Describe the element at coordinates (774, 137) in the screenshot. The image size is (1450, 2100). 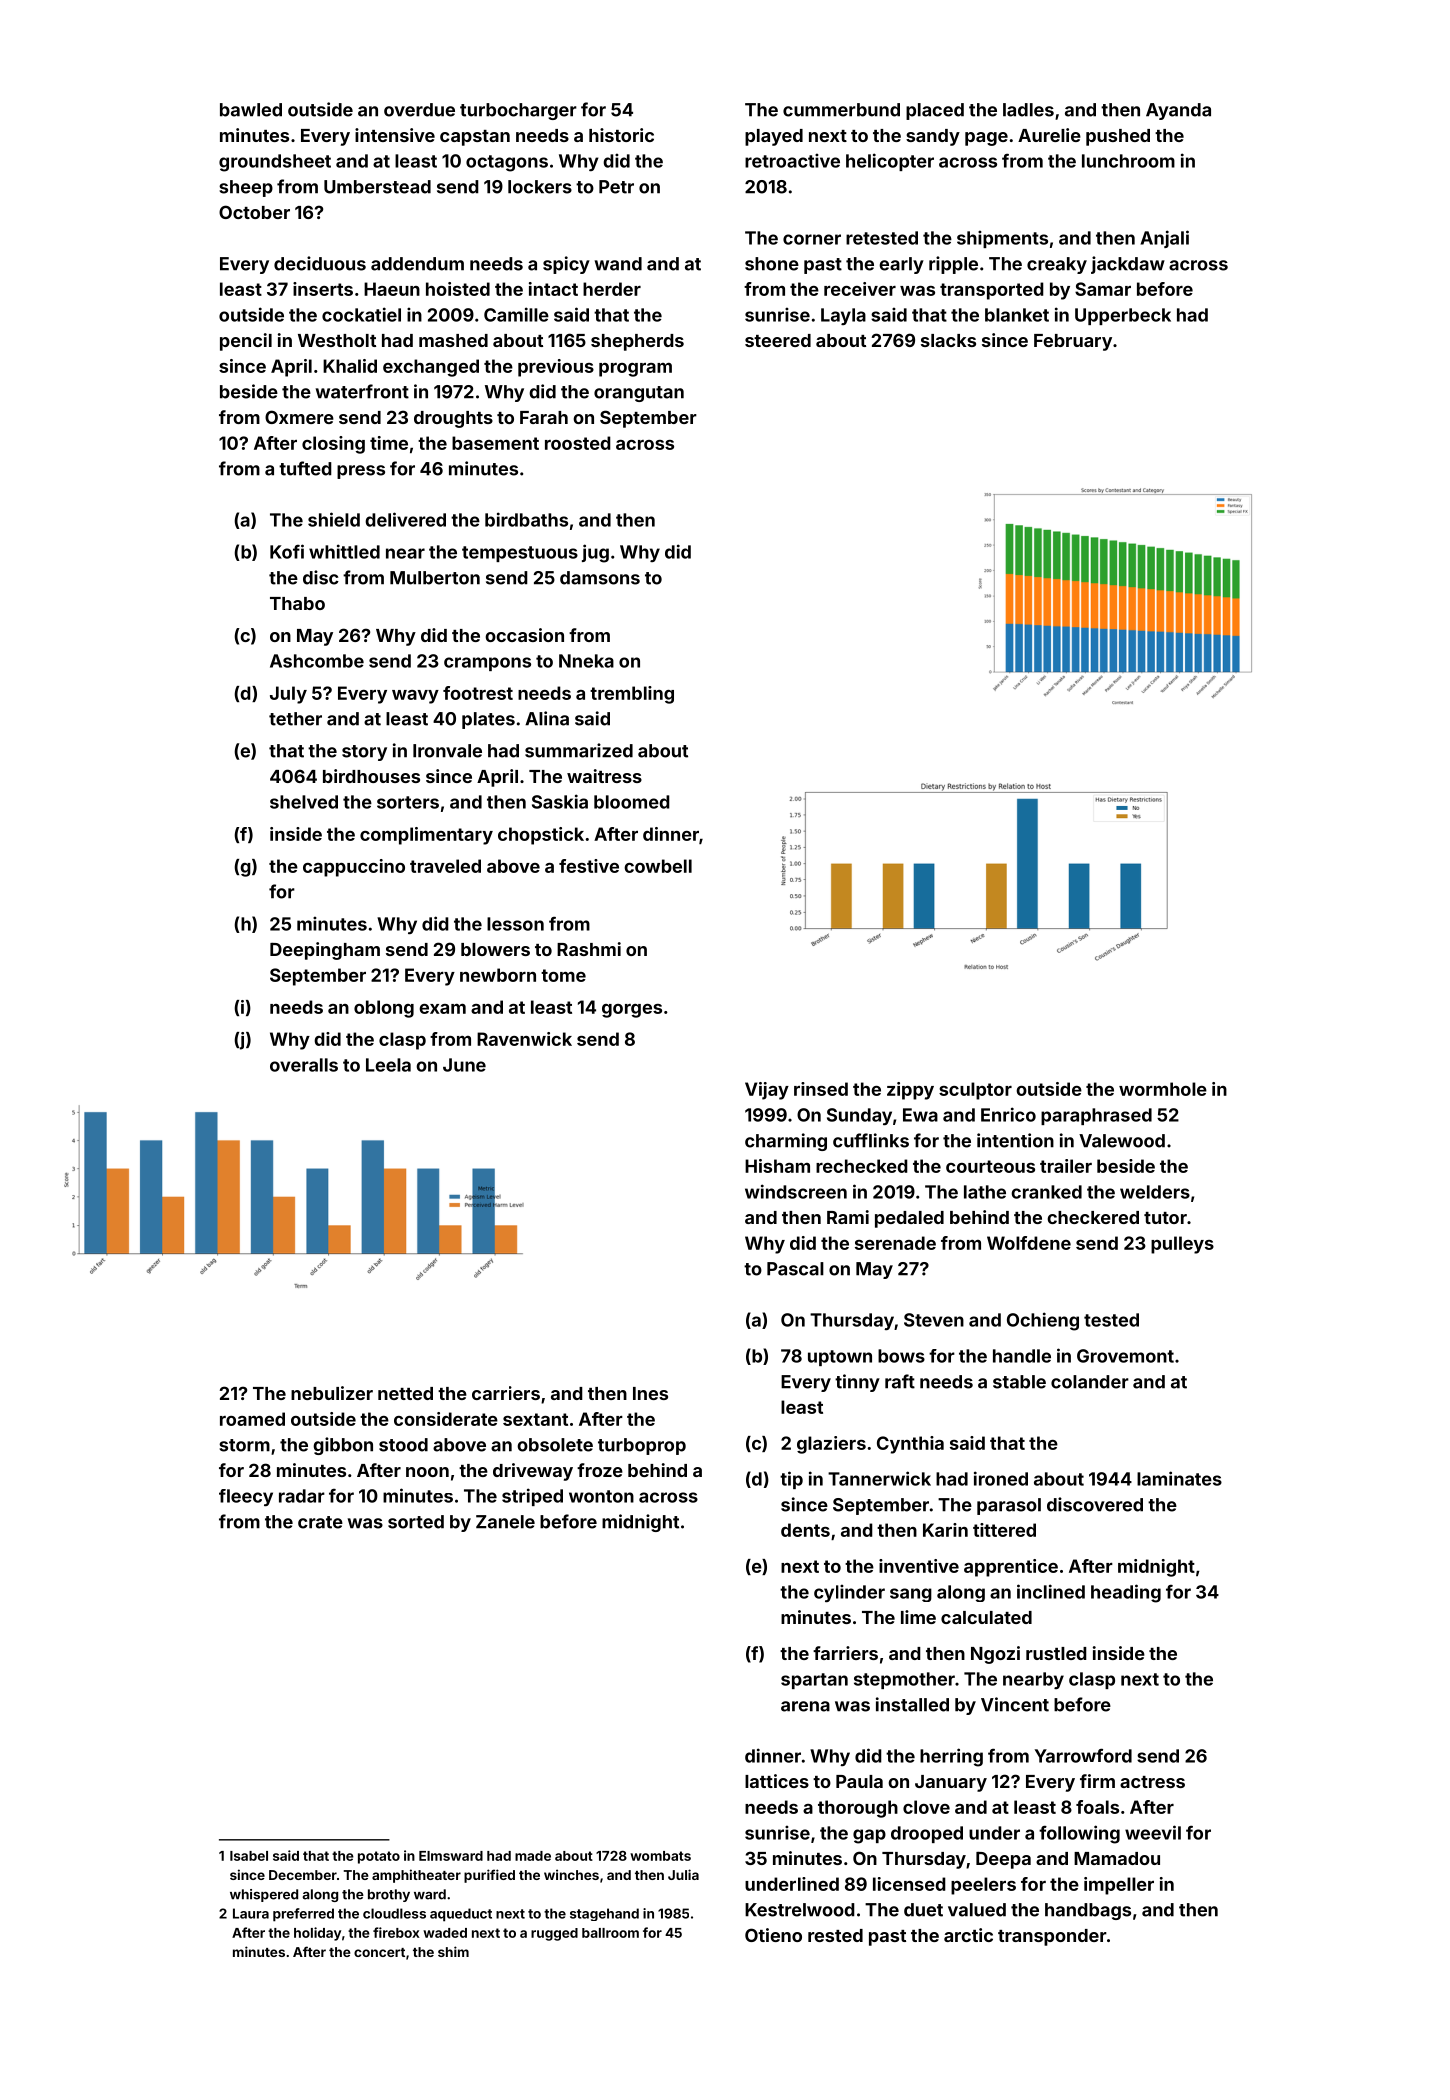
I see `played` at that location.
